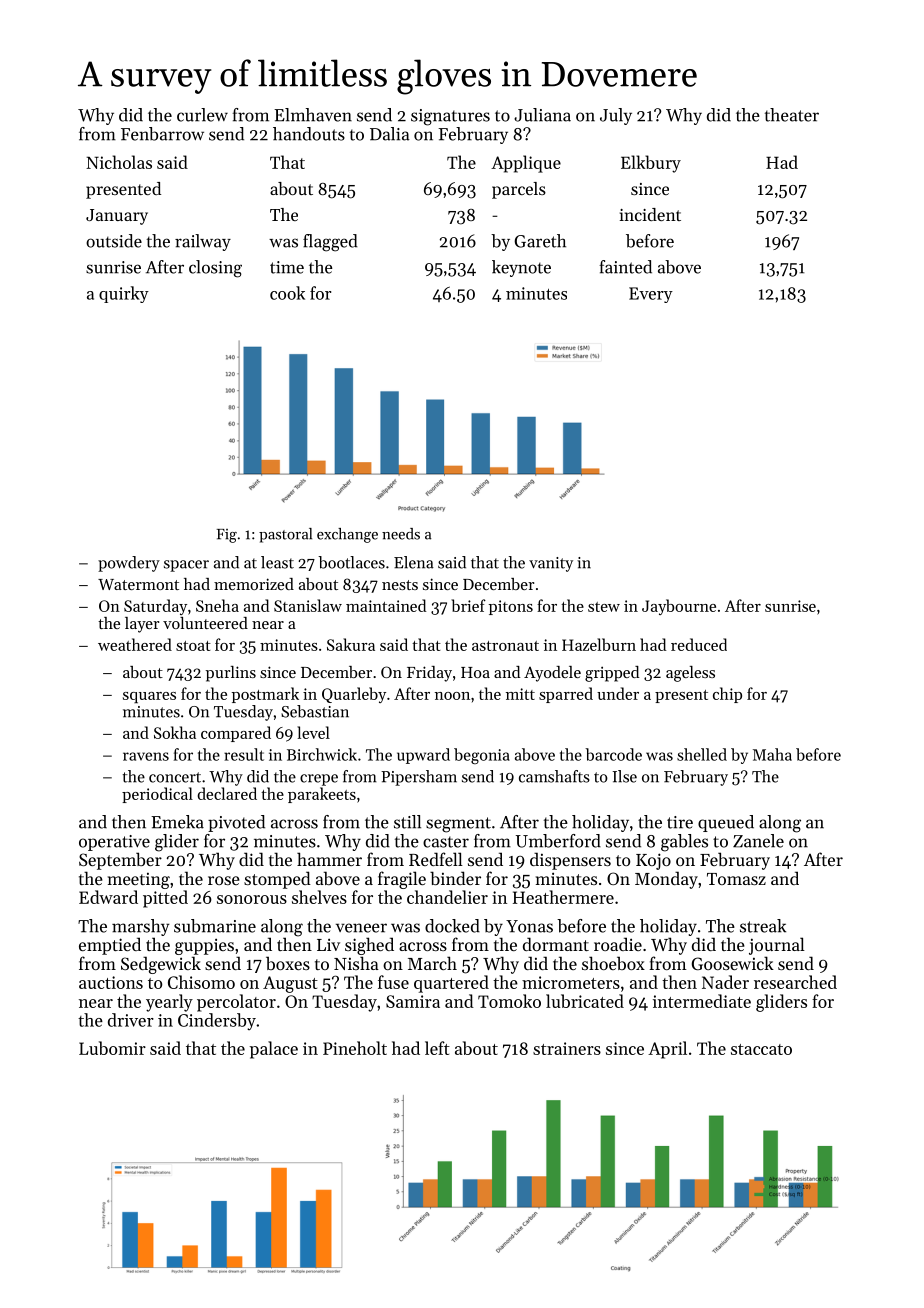  Describe the element at coordinates (129, 564) in the screenshot. I see `powdery` at that location.
